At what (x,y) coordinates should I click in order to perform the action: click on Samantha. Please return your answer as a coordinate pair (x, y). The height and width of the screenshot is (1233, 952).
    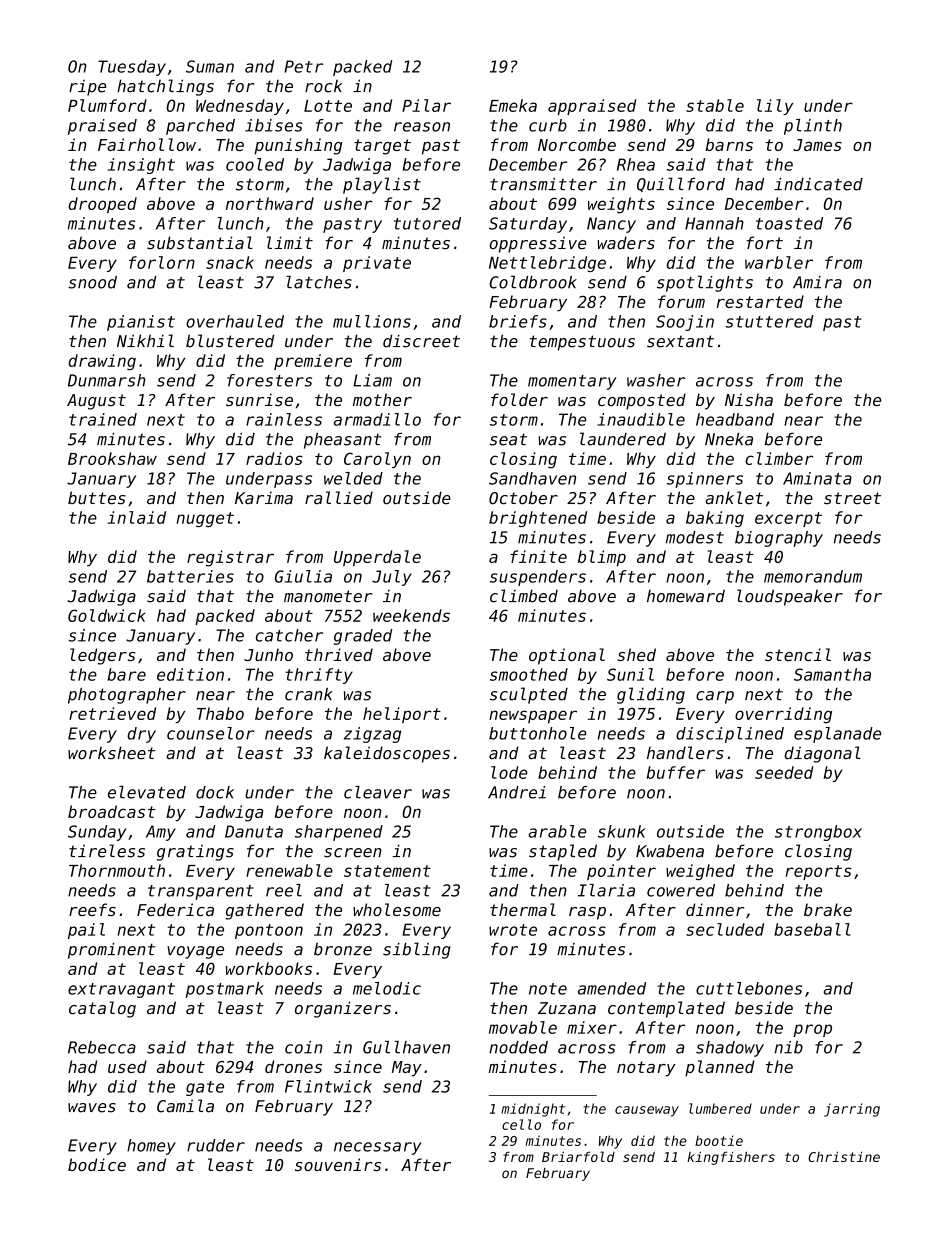
    Looking at the image, I should click on (832, 674).
